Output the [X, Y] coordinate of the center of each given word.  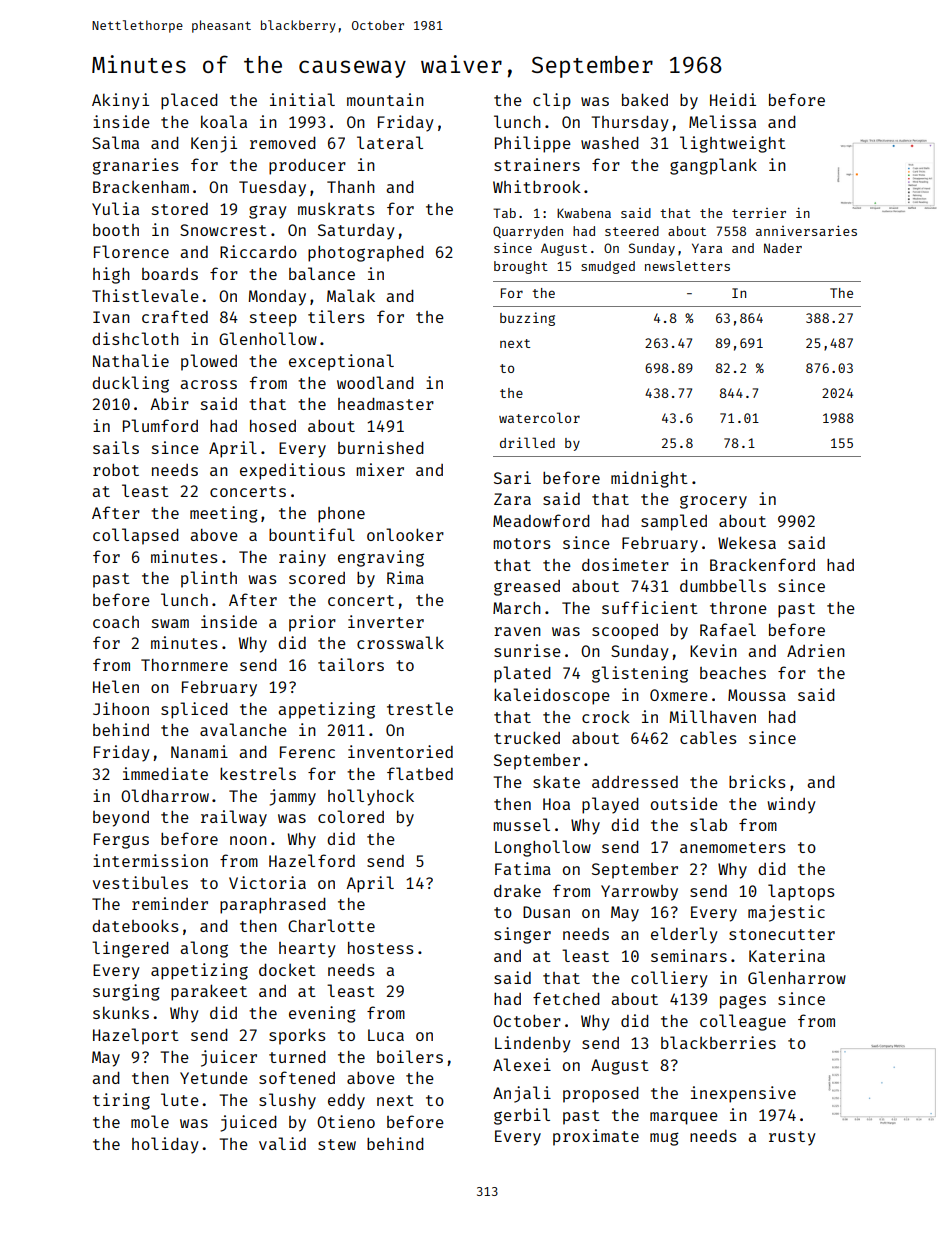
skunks [121, 1012]
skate [556, 781]
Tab [504, 213]
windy [792, 805]
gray [268, 212]
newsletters [687, 266]
